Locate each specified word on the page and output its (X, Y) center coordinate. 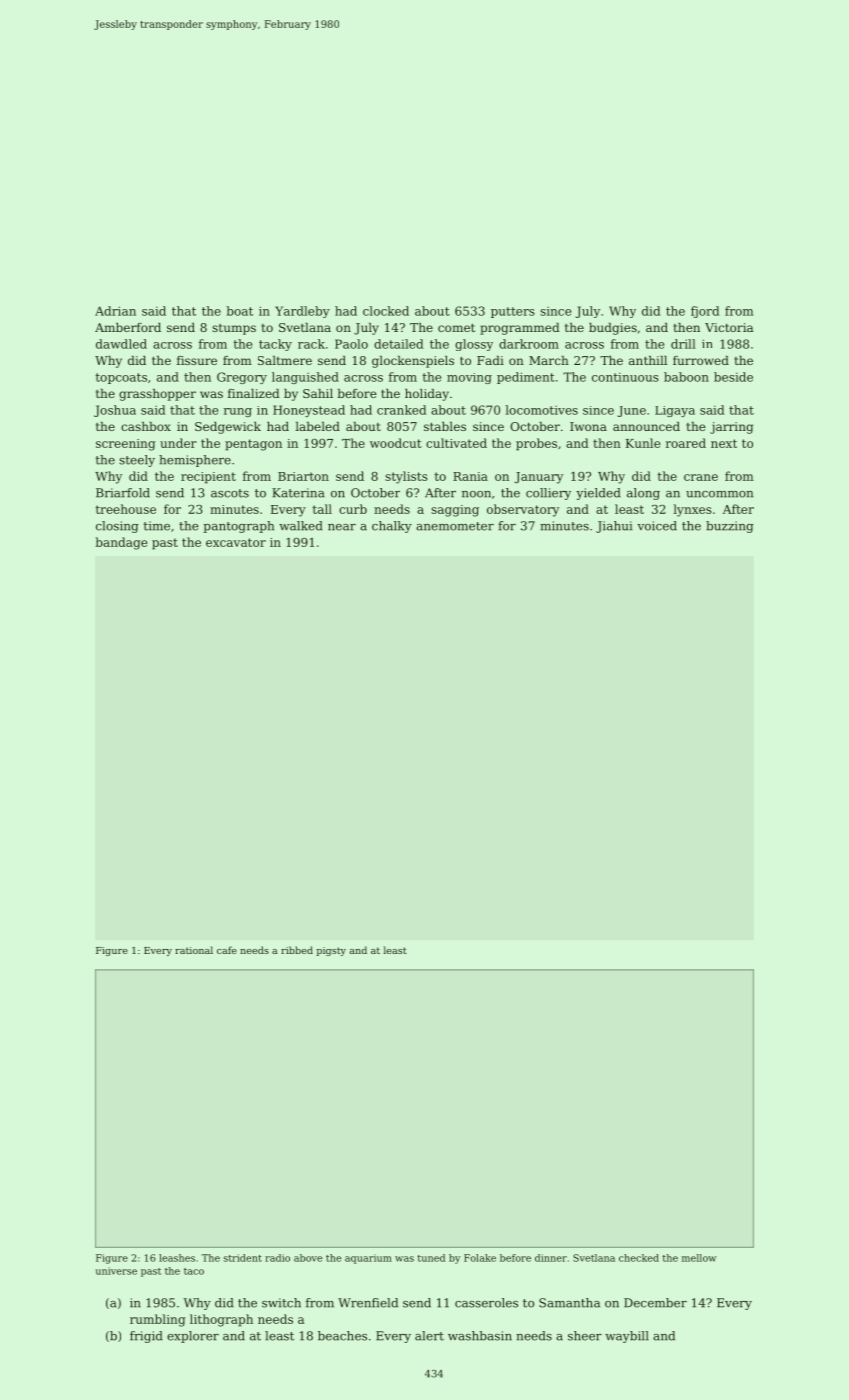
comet (456, 328)
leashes (177, 1258)
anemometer (455, 526)
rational (194, 950)
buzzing (729, 527)
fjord (705, 312)
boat (239, 311)
